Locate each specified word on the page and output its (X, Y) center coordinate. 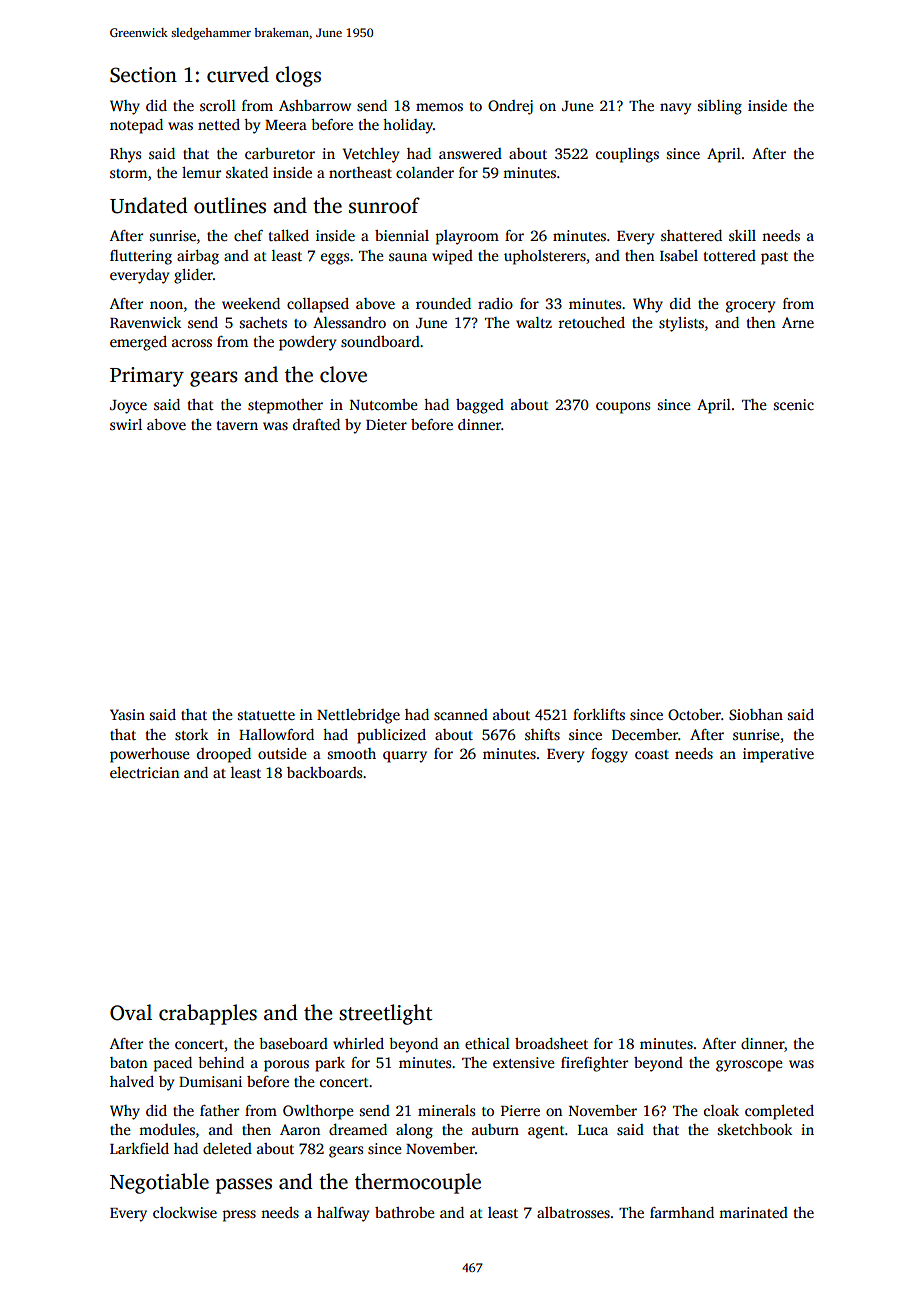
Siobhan (756, 714)
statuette (266, 715)
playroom (467, 237)
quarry (405, 757)
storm (128, 173)
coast (652, 754)
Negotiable (159, 1183)
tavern (237, 425)
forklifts (599, 714)
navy (675, 109)
